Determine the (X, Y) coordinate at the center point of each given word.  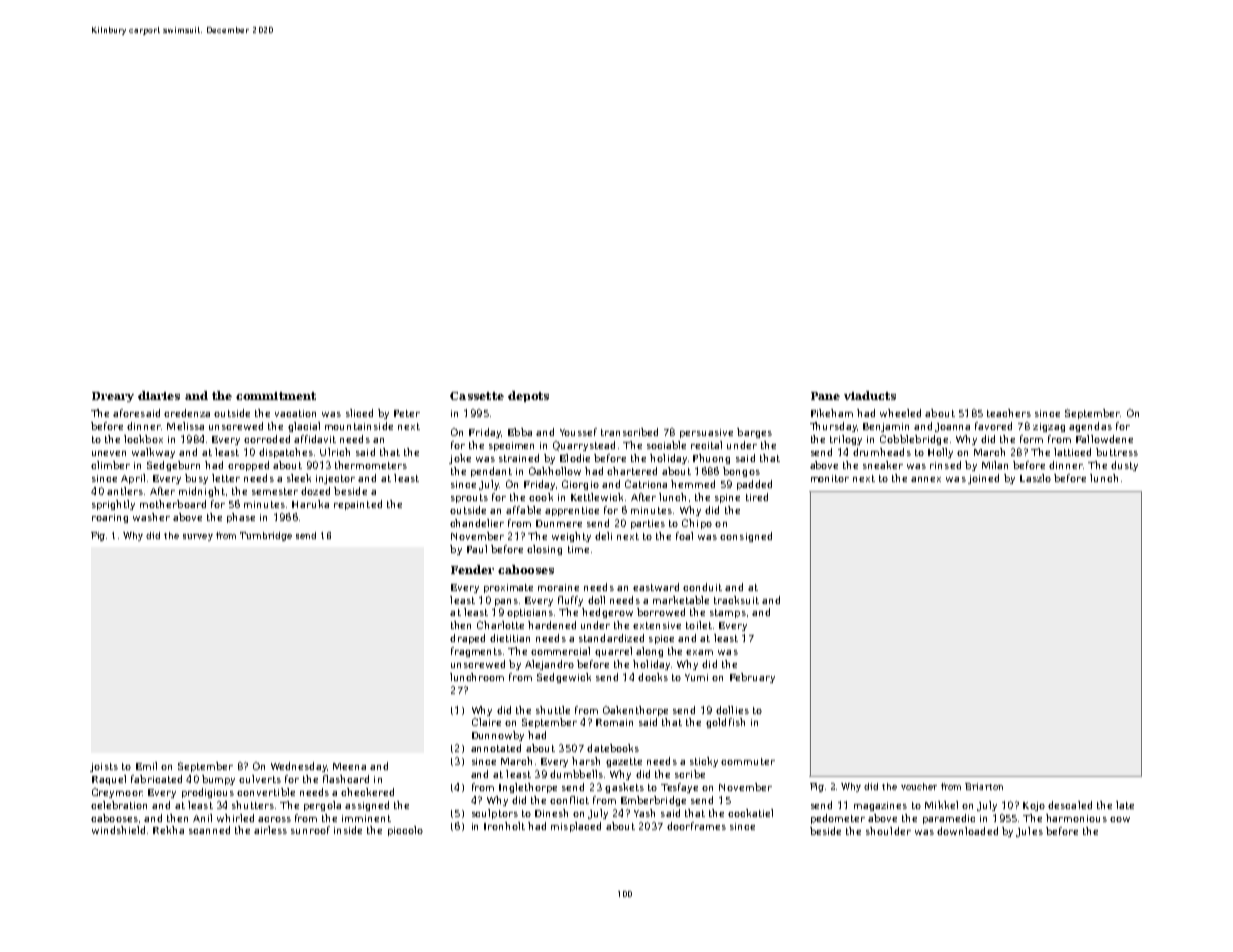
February (752, 678)
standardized (611, 638)
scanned (209, 830)
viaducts (870, 395)
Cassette (477, 396)
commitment (276, 396)
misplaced (576, 827)
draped (467, 639)
